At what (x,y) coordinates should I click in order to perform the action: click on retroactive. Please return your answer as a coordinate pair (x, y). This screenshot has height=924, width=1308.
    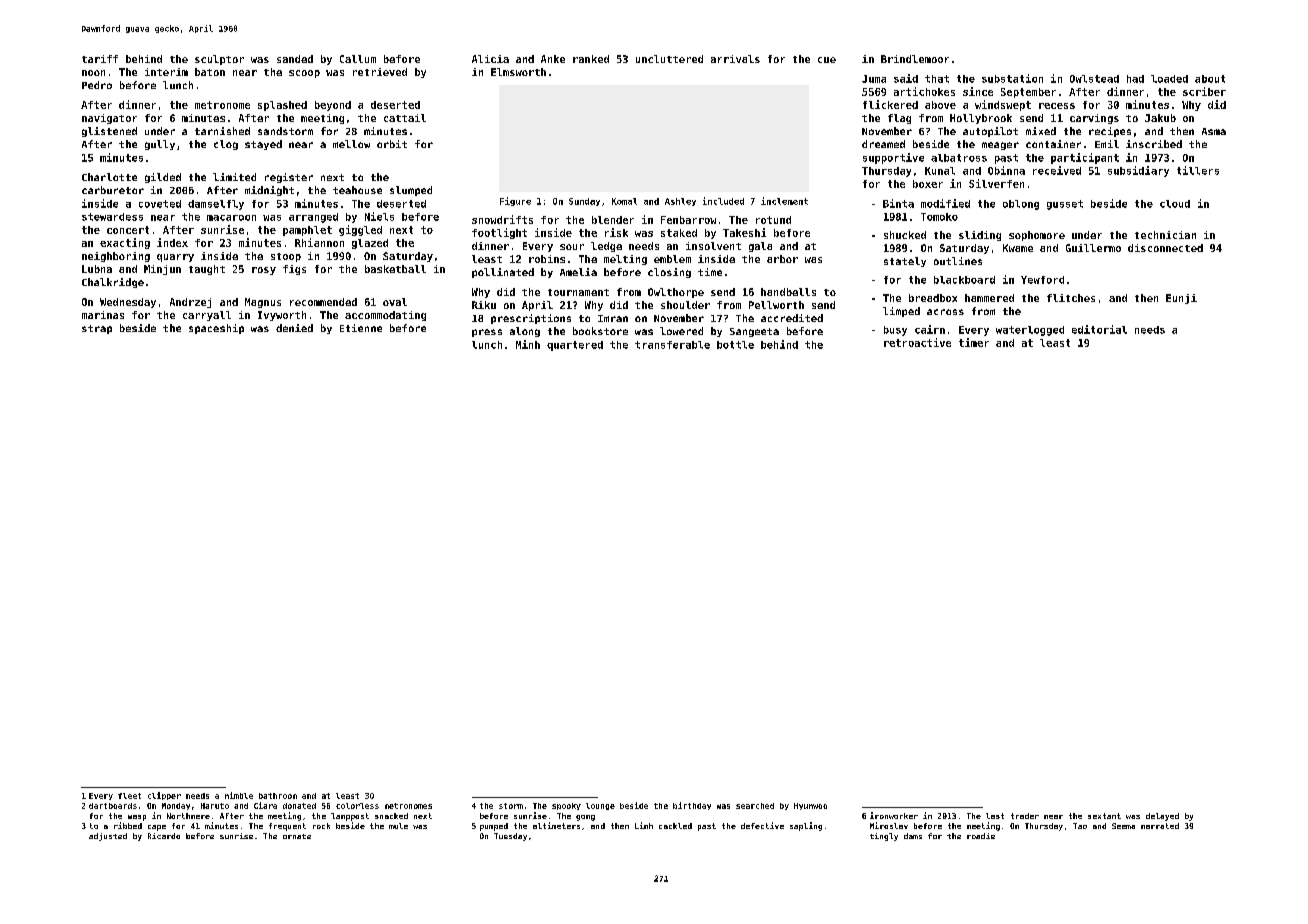
    Looking at the image, I should click on (917, 342).
